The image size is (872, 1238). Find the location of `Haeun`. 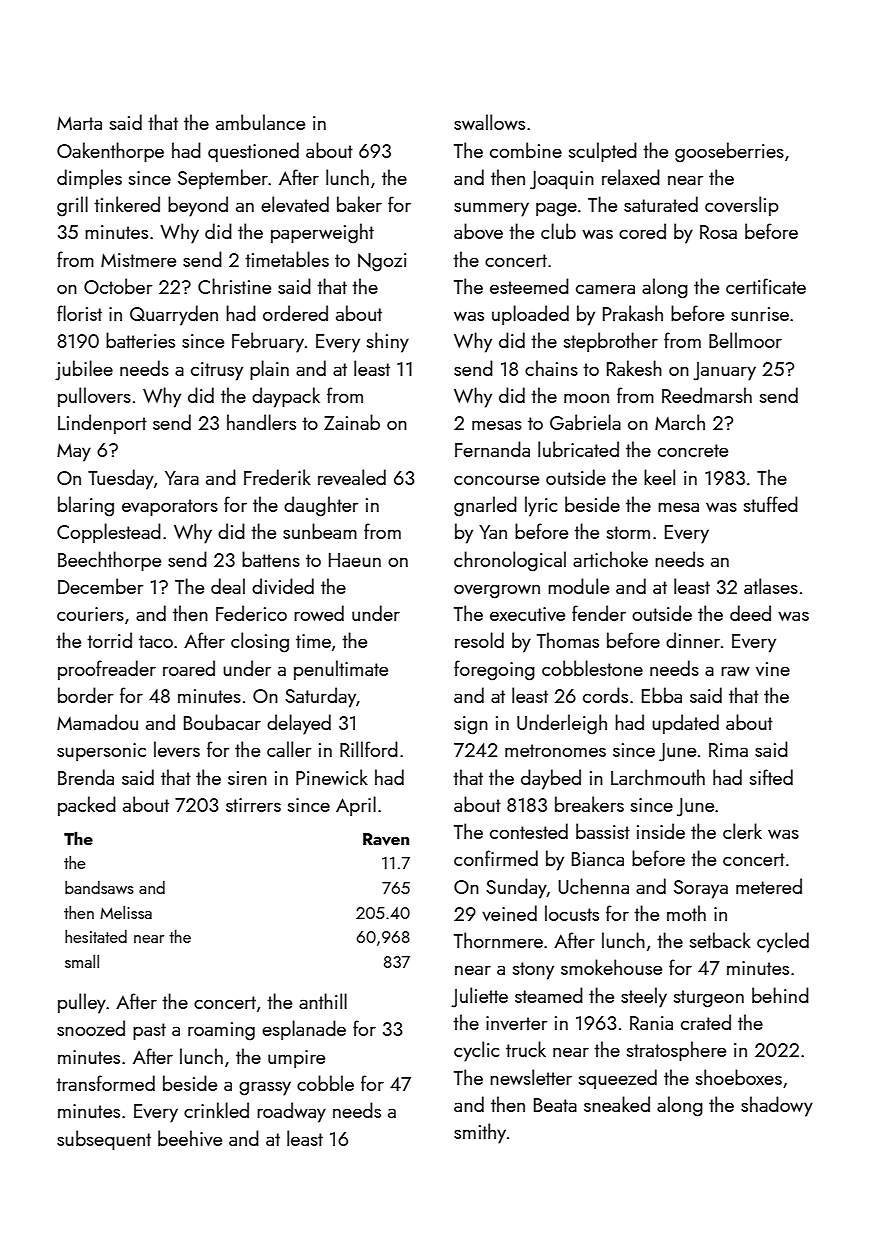

Haeun is located at coordinates (355, 560).
